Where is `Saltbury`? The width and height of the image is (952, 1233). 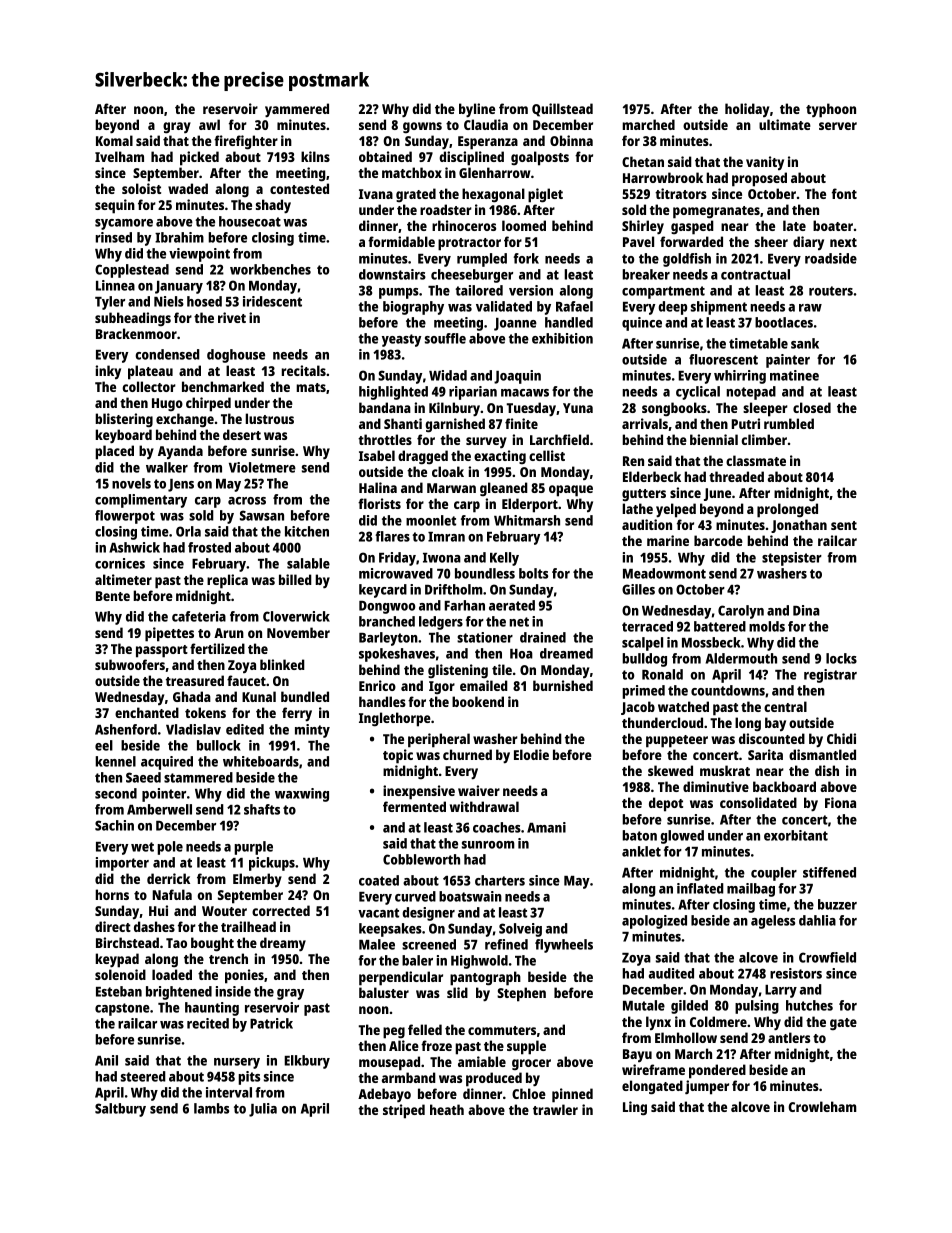 Saltbury is located at coordinates (120, 1110).
